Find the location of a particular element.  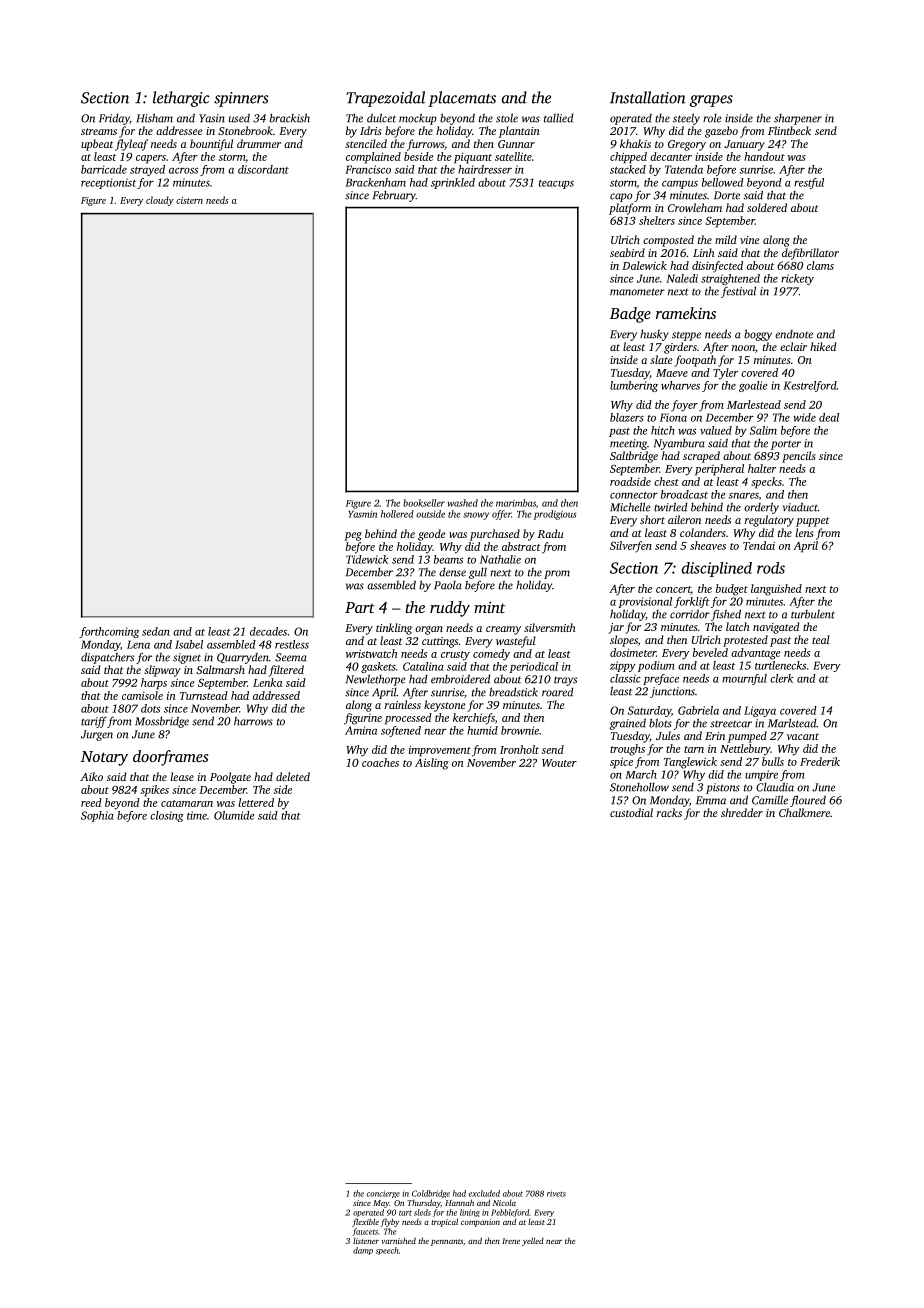

ramekins is located at coordinates (686, 313).
